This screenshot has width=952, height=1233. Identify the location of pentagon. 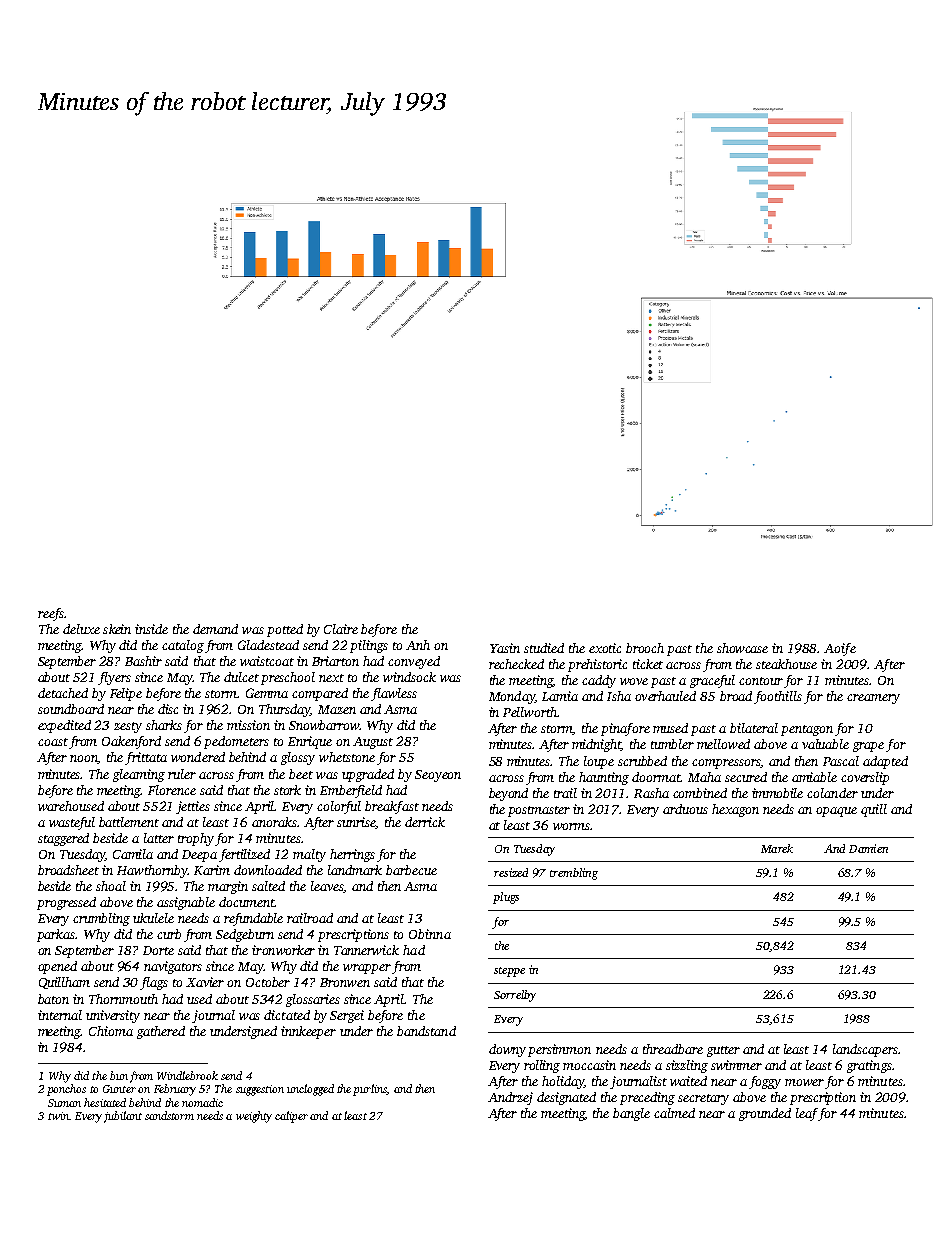
(807, 730).
